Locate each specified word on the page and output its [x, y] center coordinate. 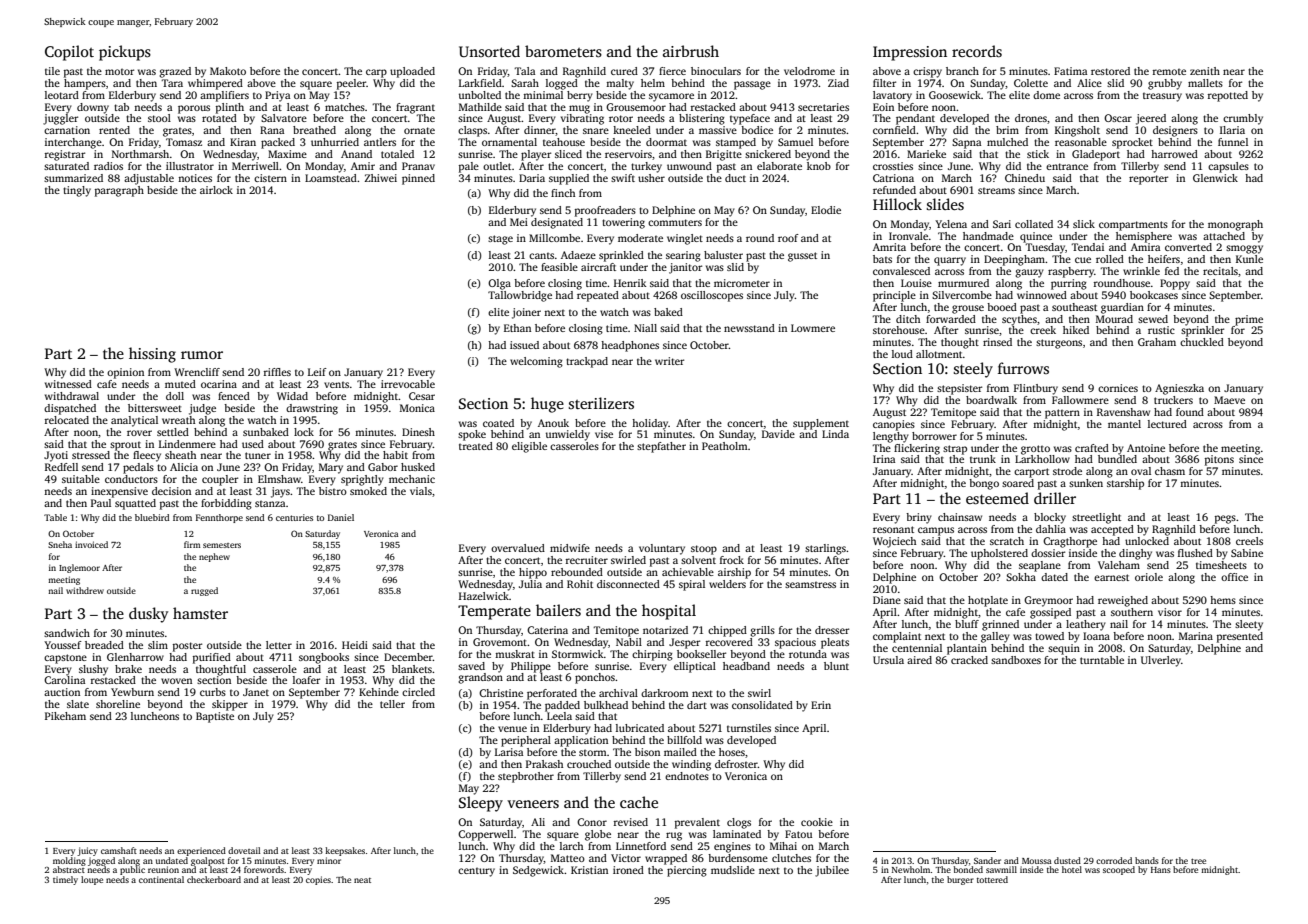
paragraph [119, 191]
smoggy [1244, 249]
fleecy [147, 456]
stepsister [959, 389]
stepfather [661, 447]
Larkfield [480, 83]
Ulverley [1161, 661]
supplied [569, 179]
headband [746, 666]
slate [78, 704]
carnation [67, 130]
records [977, 51]
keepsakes [345, 851]
